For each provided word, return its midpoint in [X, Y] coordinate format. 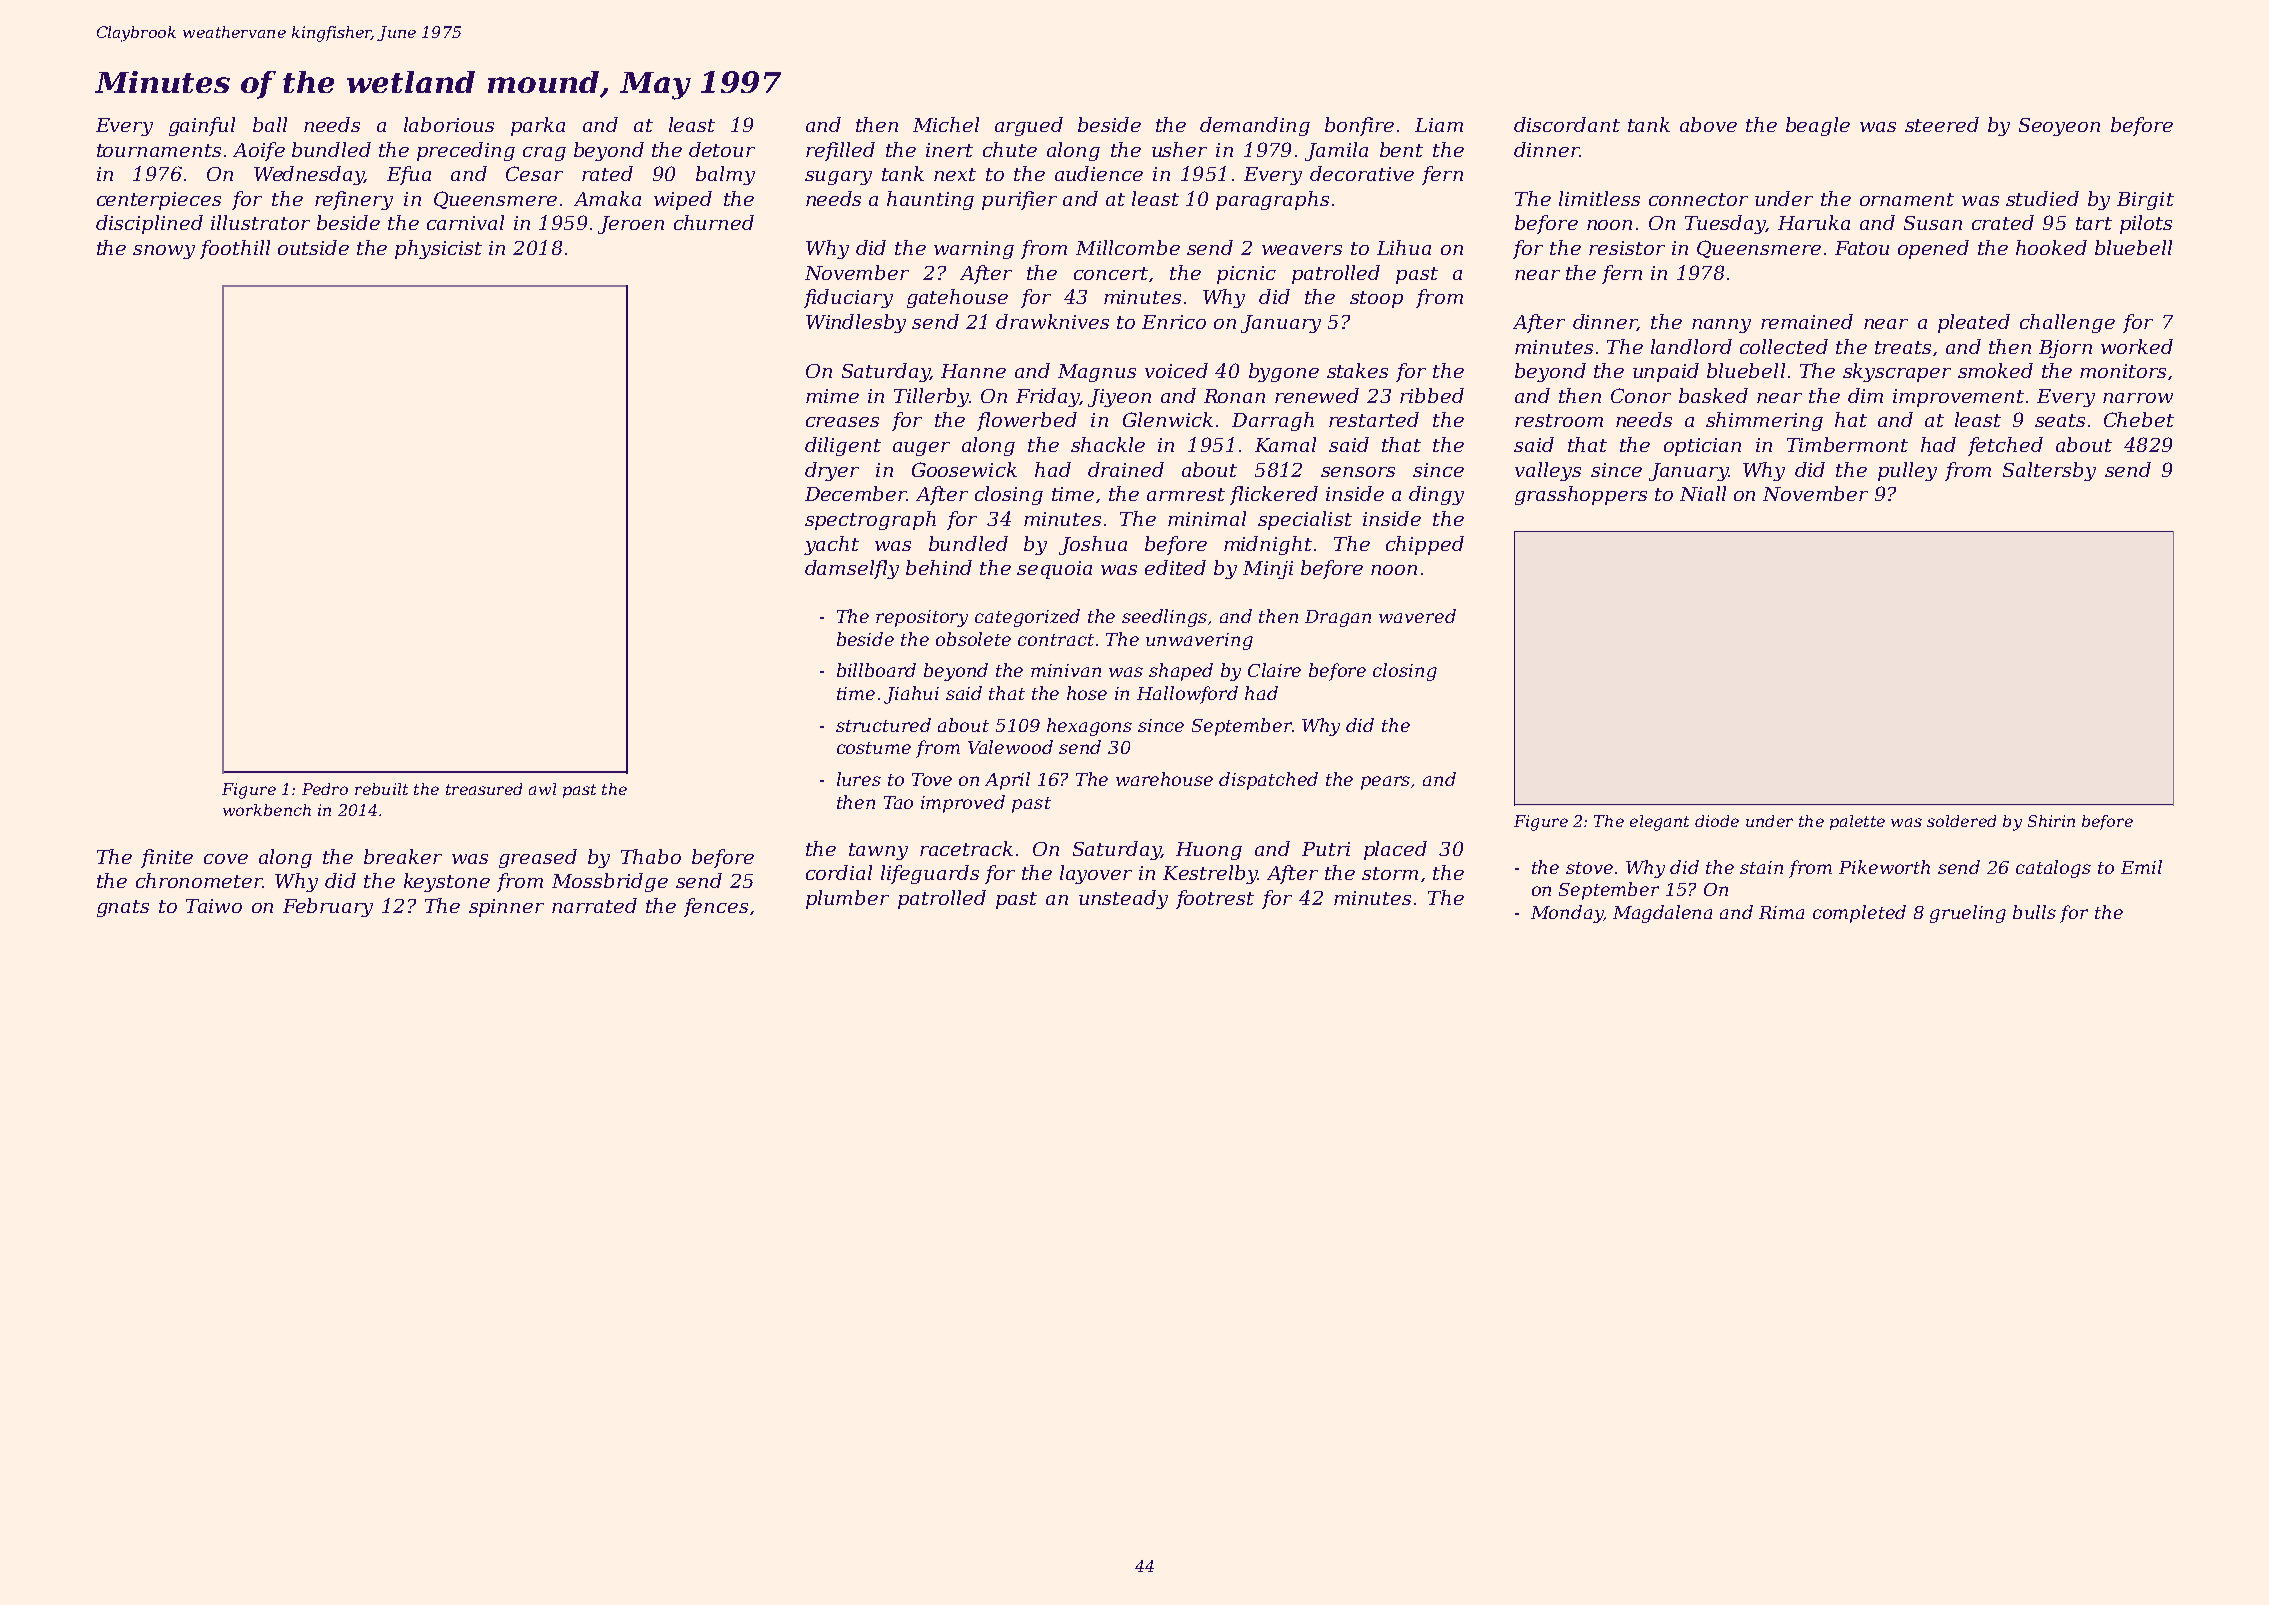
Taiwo [214, 906]
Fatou [1862, 248]
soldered [1961, 821]
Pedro [325, 789]
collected [1784, 346]
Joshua [1093, 545]
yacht [831, 545]
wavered [1417, 616]
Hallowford [1187, 695]
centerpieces [159, 201]
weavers [1302, 250]
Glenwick [1168, 419]
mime [832, 396]
